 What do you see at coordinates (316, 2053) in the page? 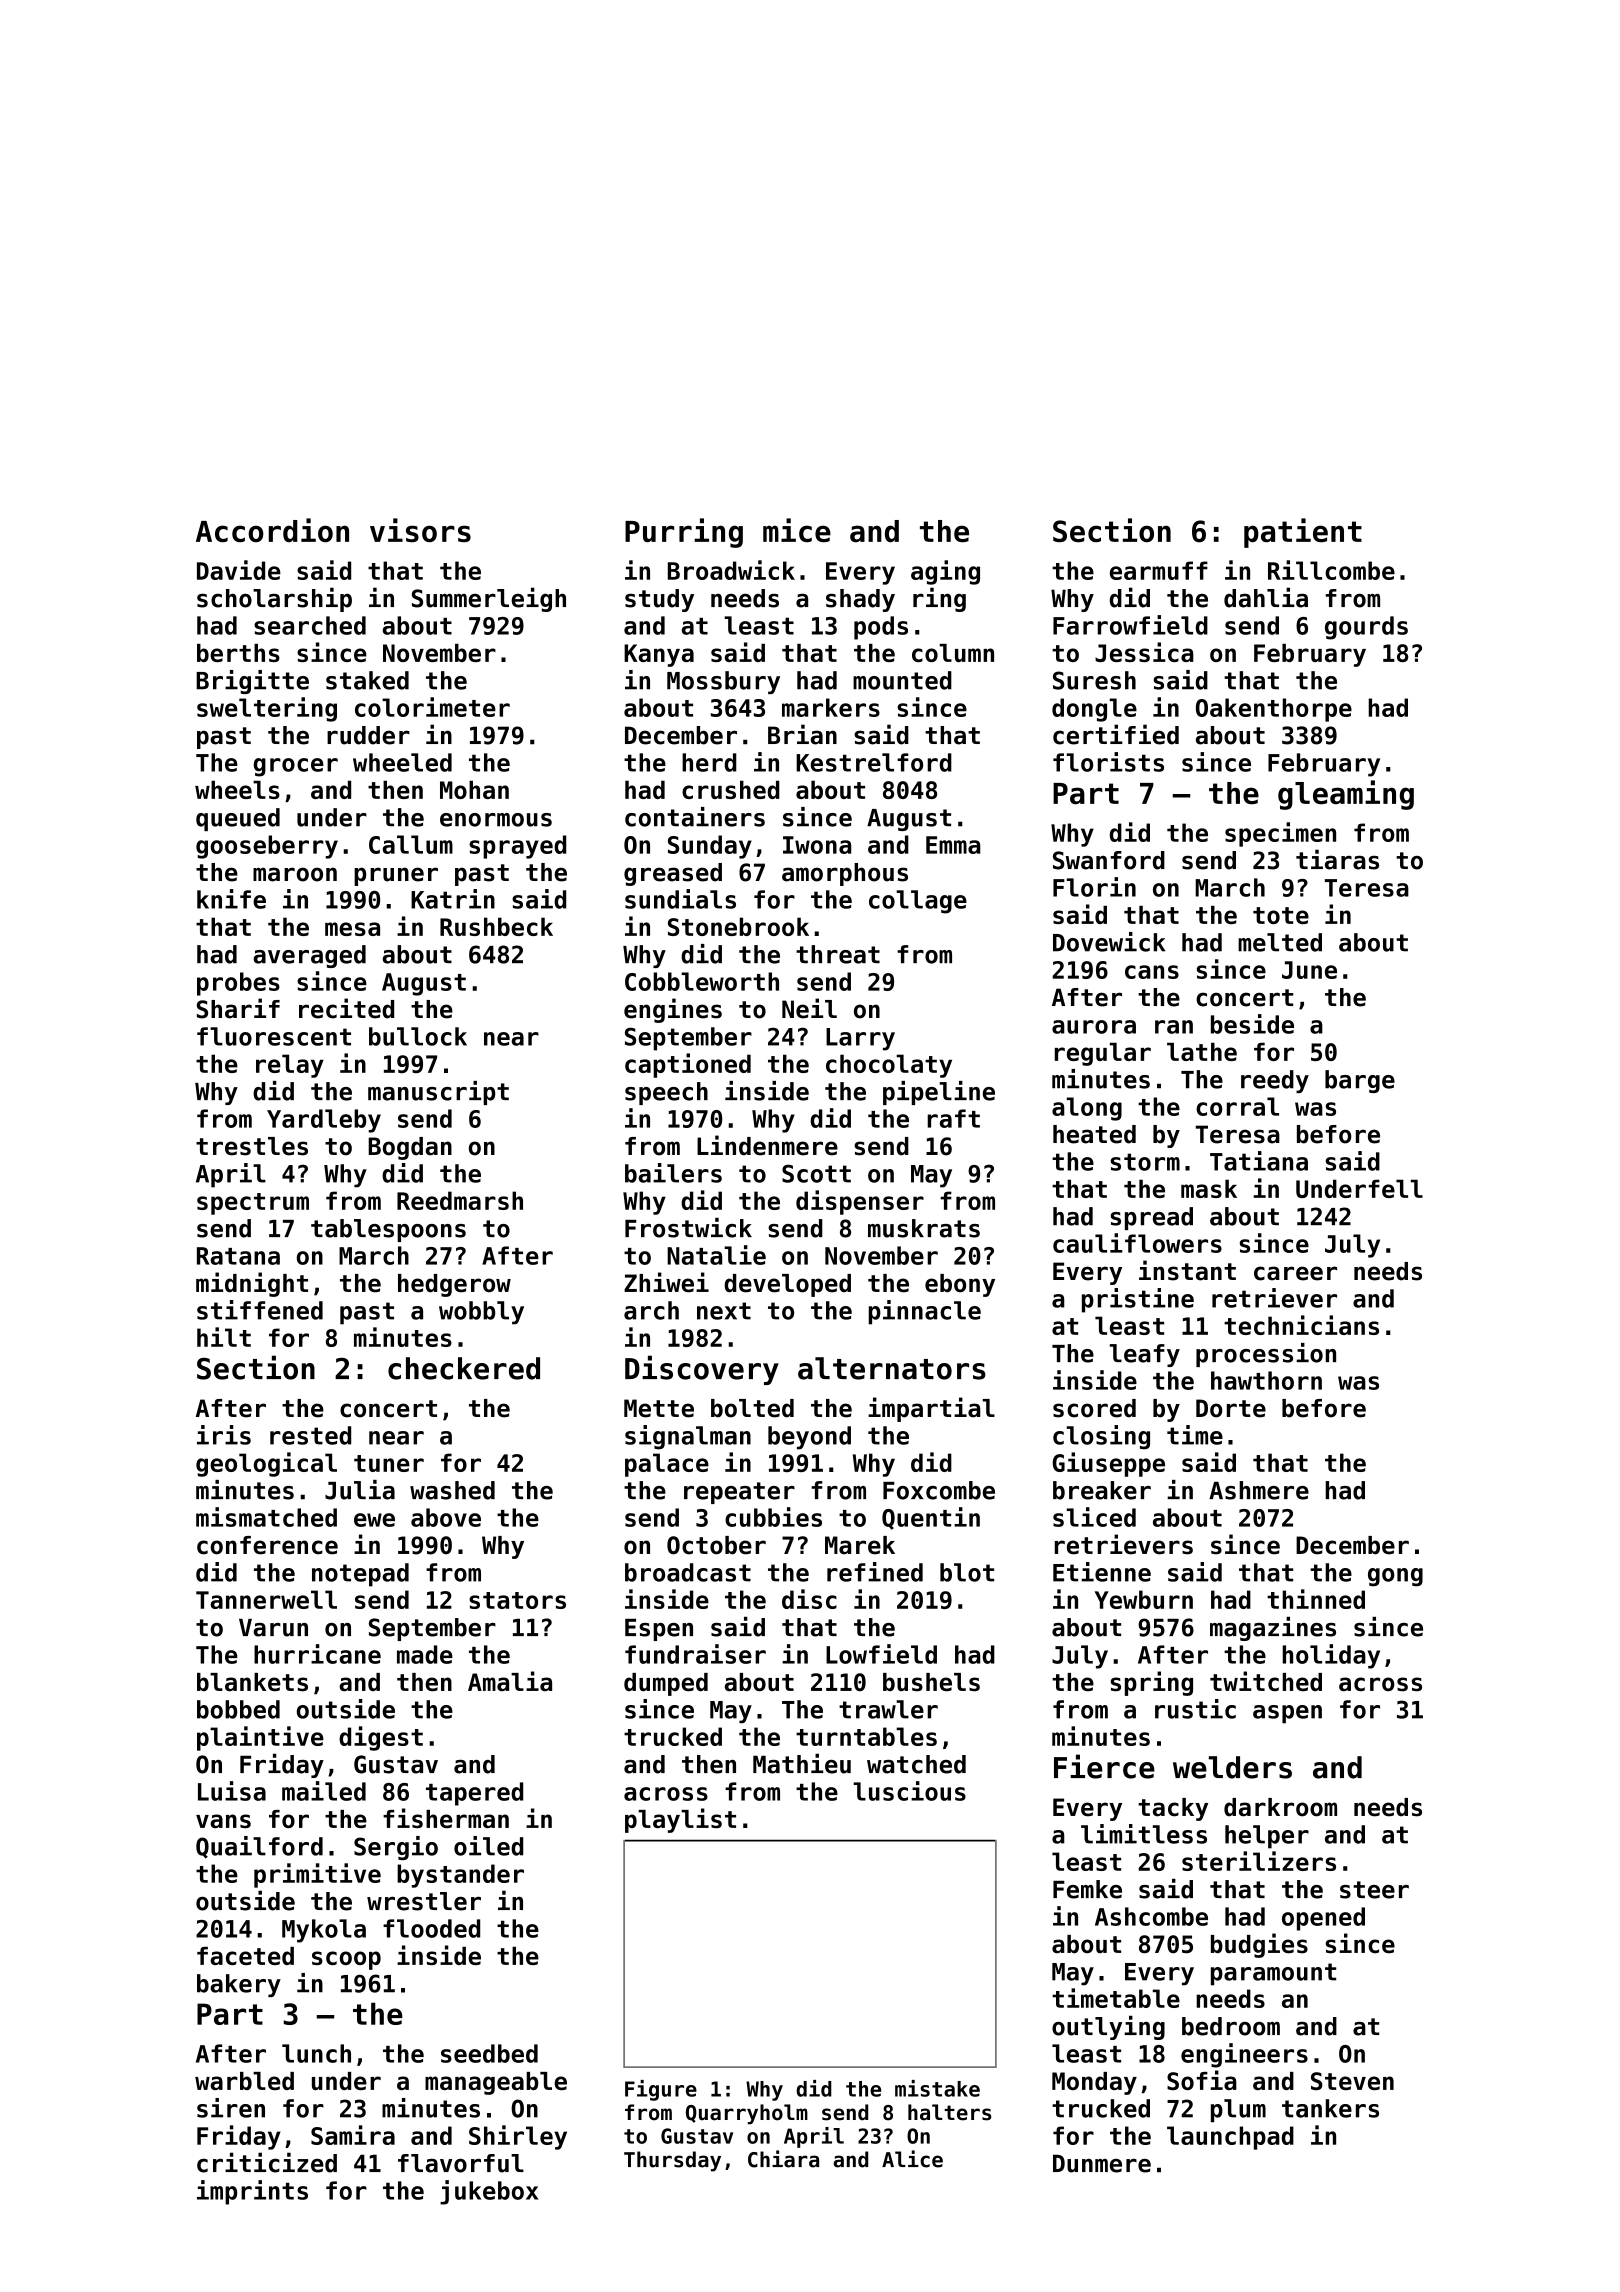
I see `lunch` at bounding box center [316, 2053].
